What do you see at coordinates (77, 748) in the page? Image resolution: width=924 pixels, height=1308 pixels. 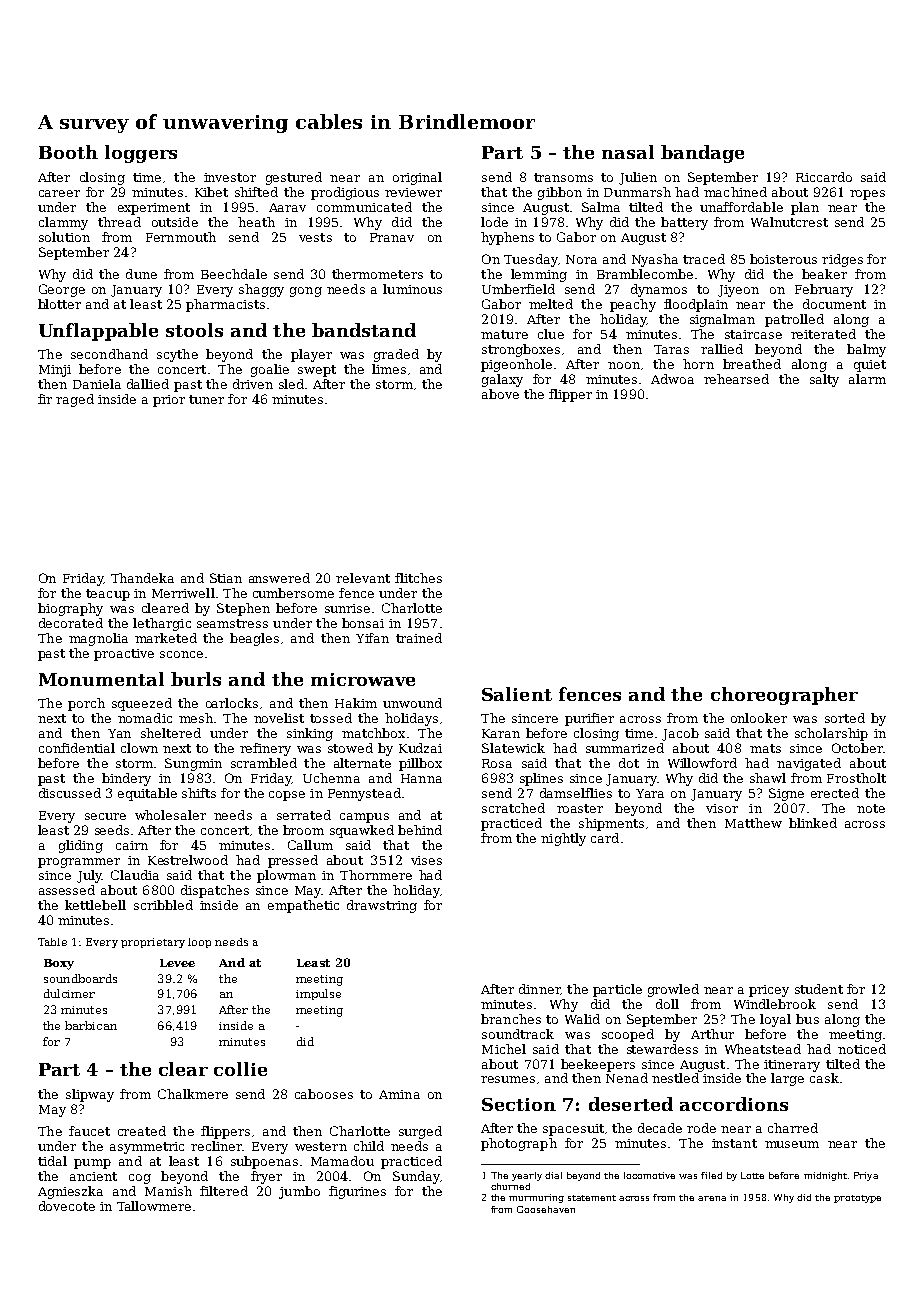 I see `confidential` at bounding box center [77, 748].
